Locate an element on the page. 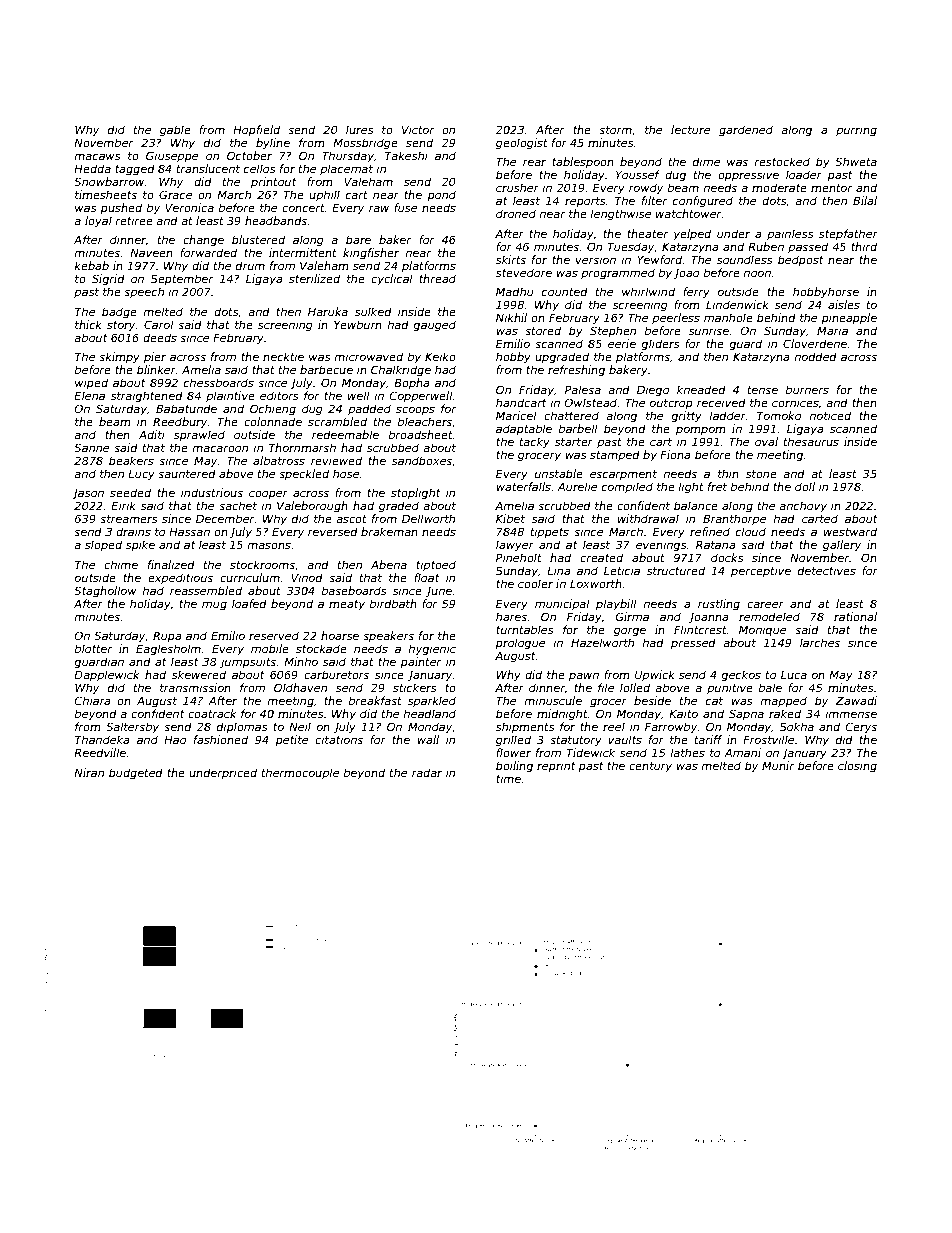  century is located at coordinates (650, 767).
